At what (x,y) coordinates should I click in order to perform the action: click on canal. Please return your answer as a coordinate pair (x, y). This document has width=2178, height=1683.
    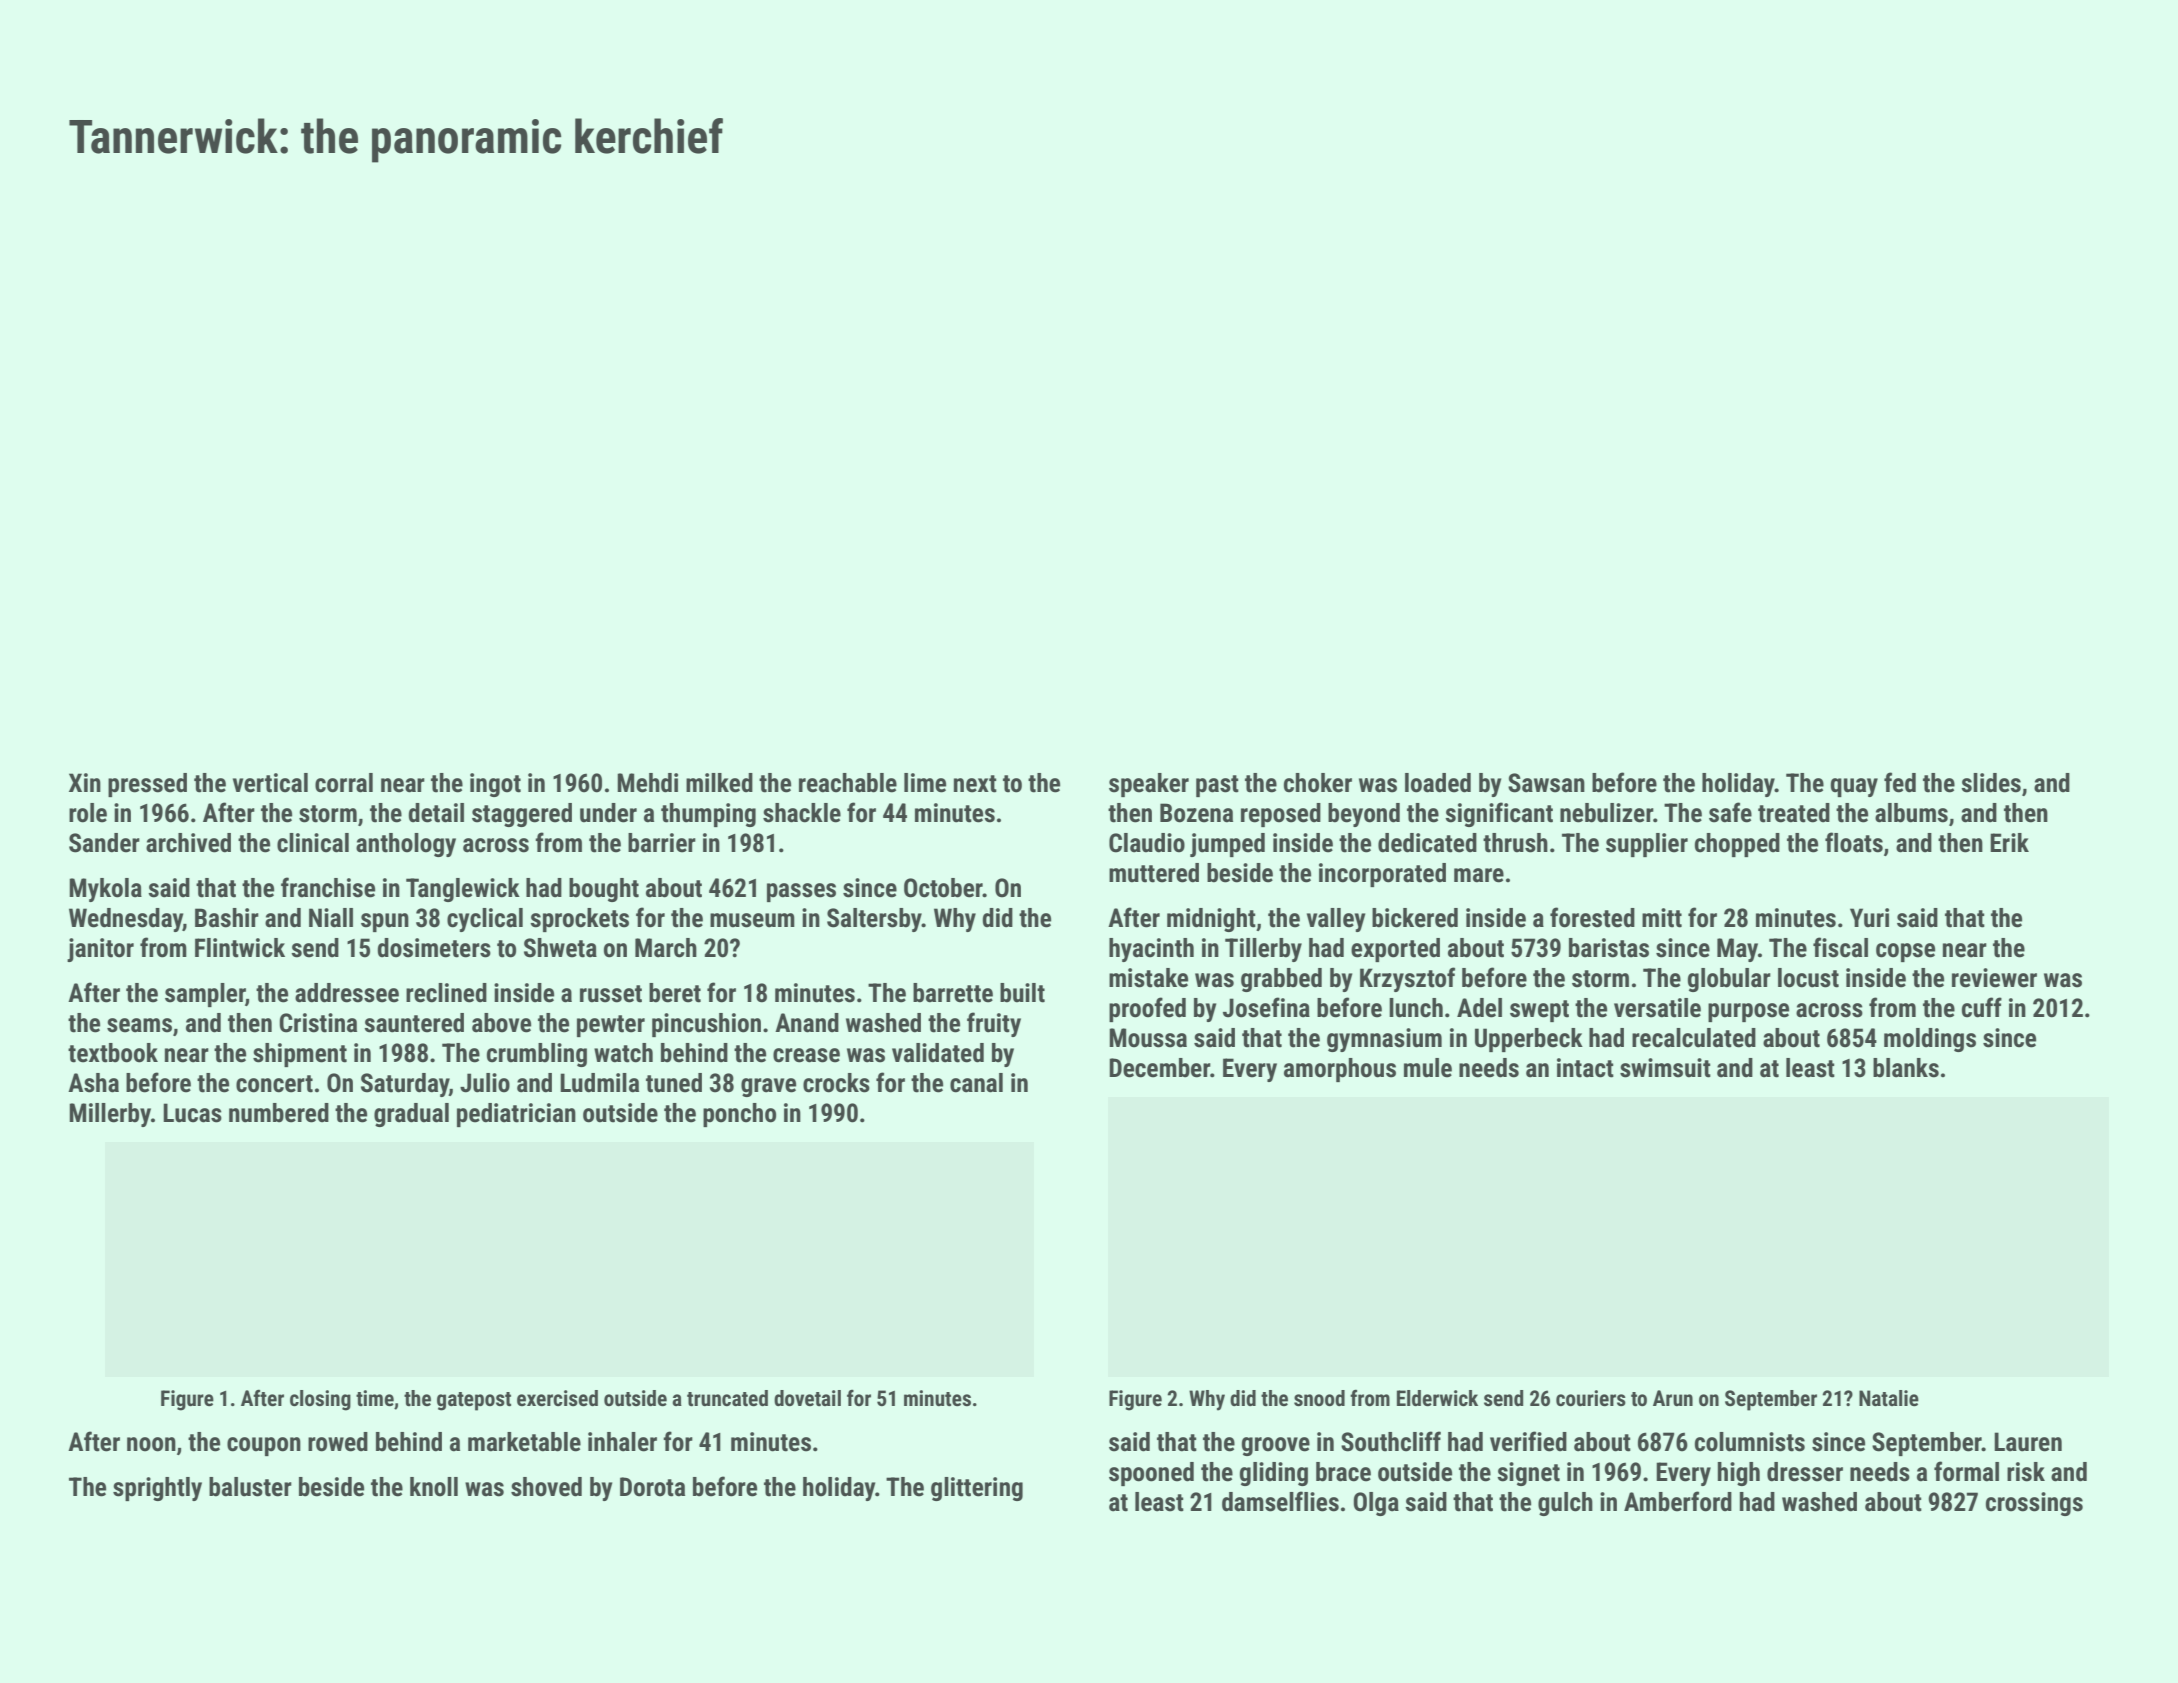
    Looking at the image, I should click on (976, 1083).
